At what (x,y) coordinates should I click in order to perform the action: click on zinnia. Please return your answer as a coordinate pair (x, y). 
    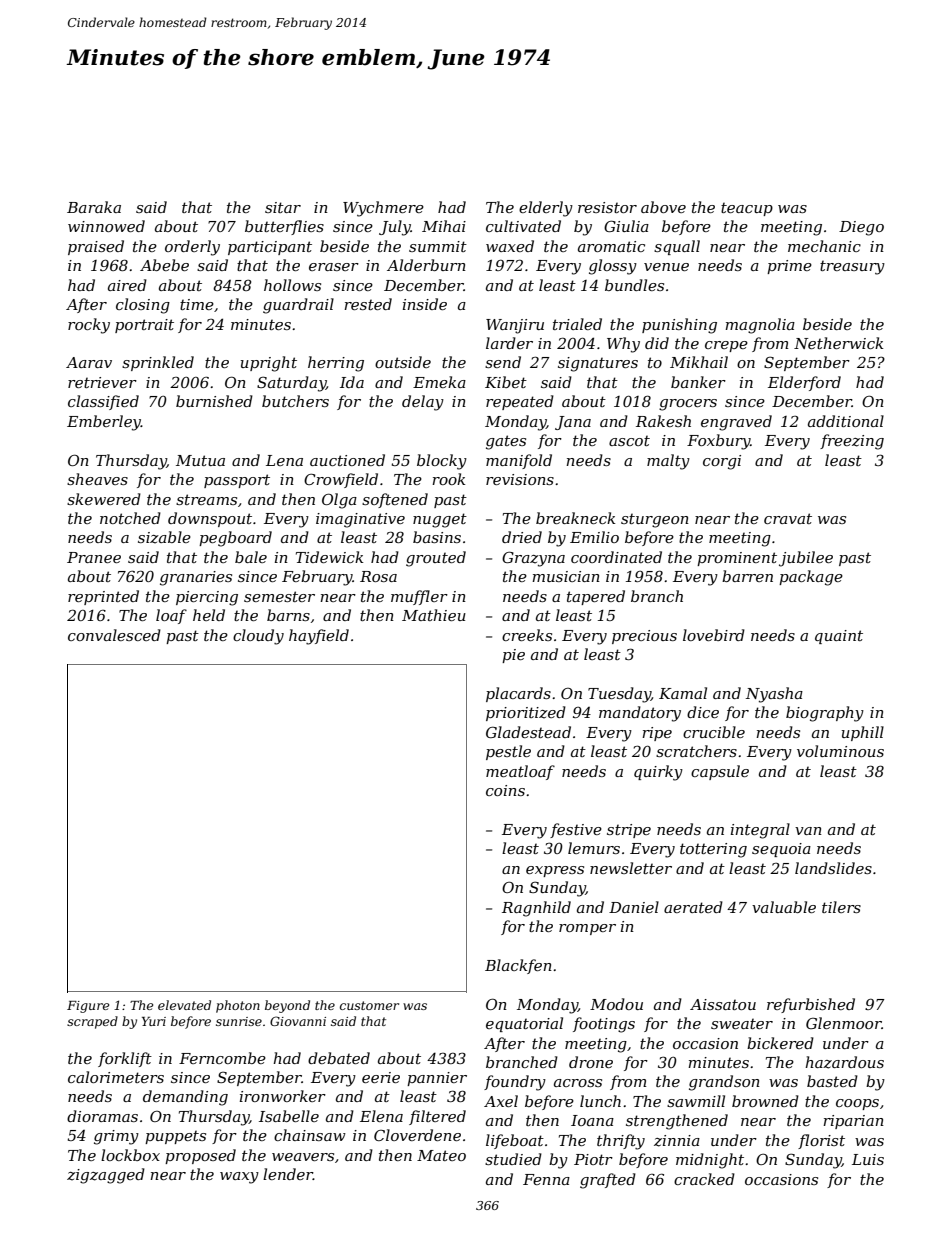
    Looking at the image, I should click on (677, 1141).
